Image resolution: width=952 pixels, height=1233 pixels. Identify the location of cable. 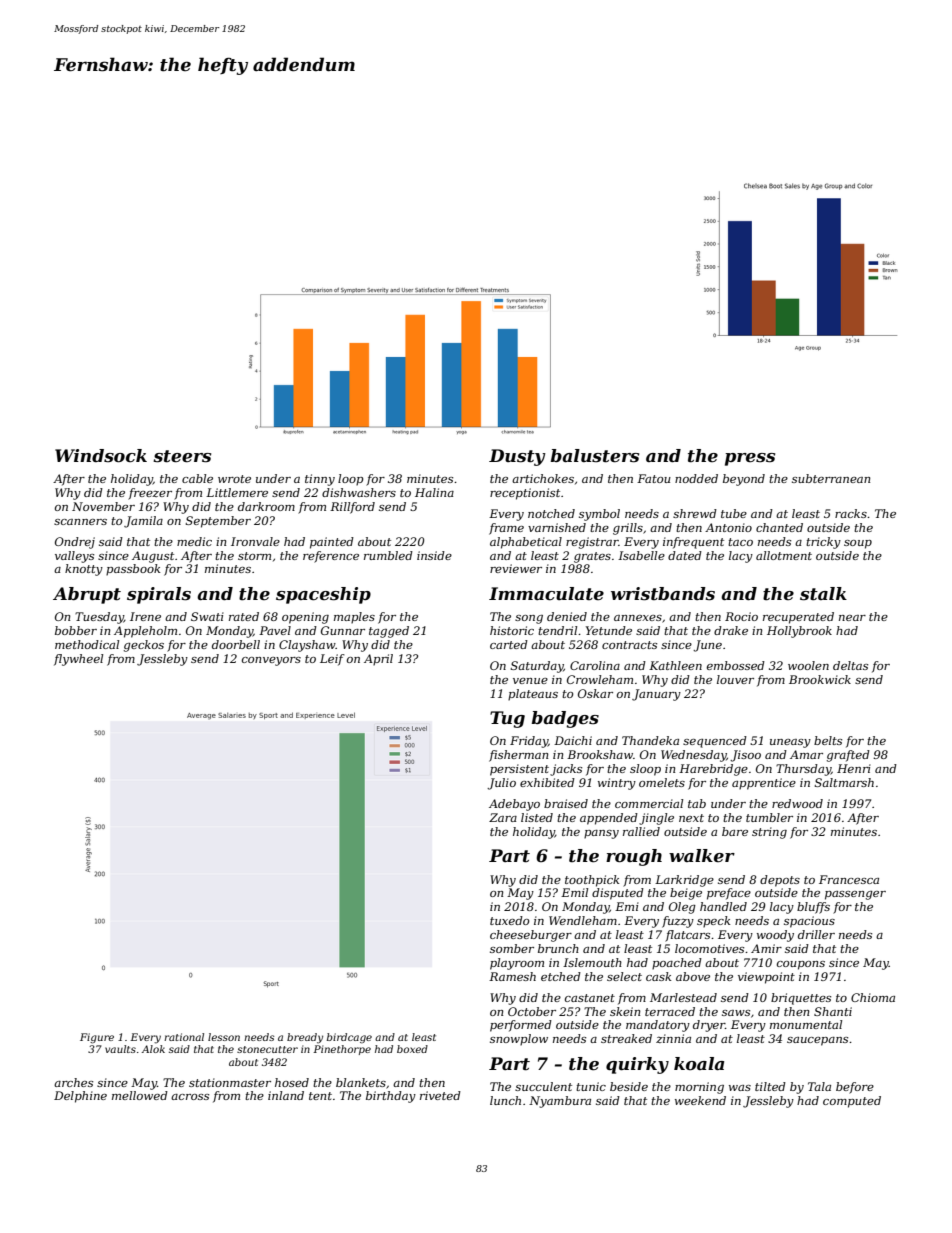
(197, 478).
